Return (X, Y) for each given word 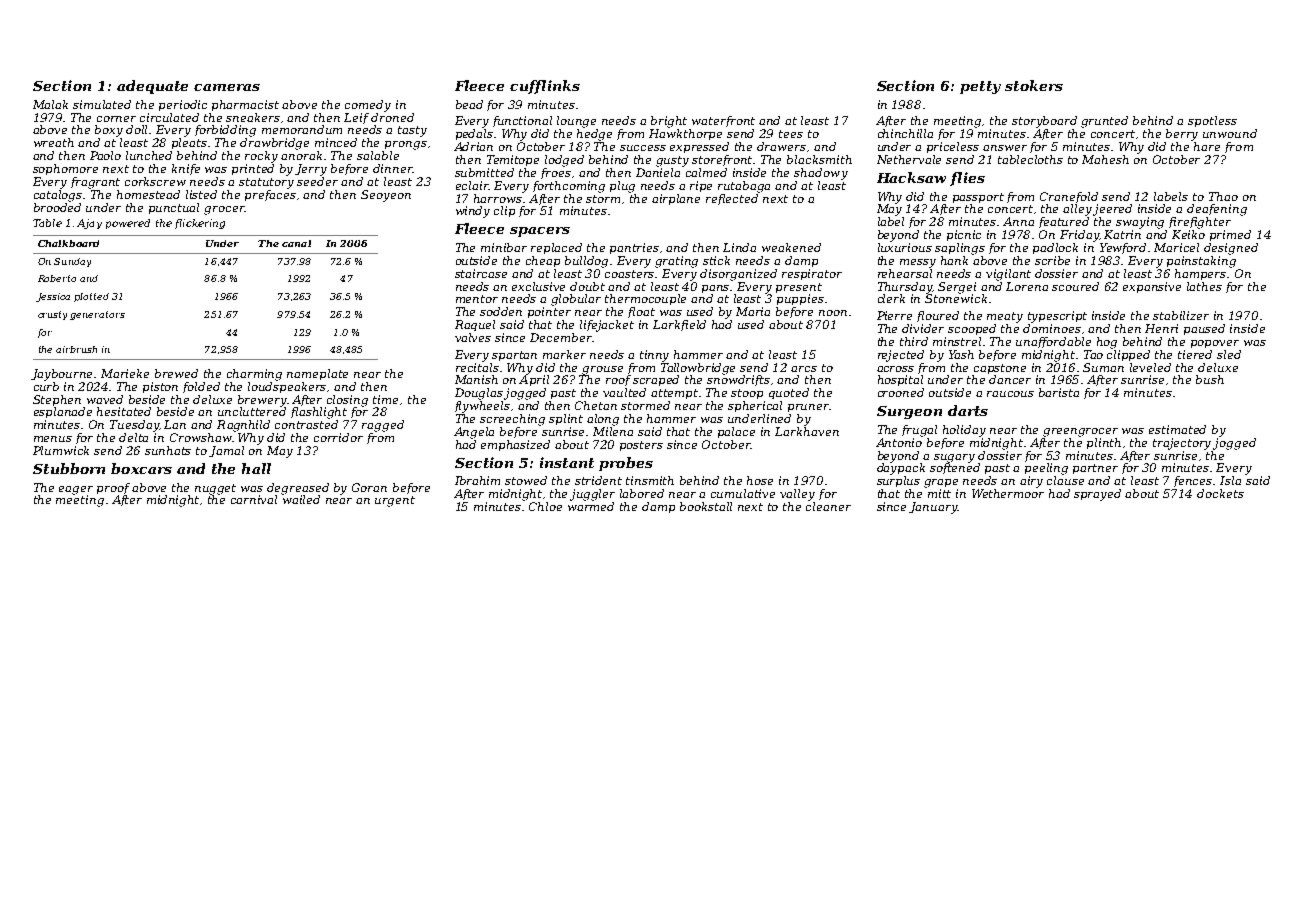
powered (128, 224)
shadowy (821, 174)
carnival (254, 499)
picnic (964, 235)
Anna (1018, 221)
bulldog (586, 262)
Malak (50, 104)
